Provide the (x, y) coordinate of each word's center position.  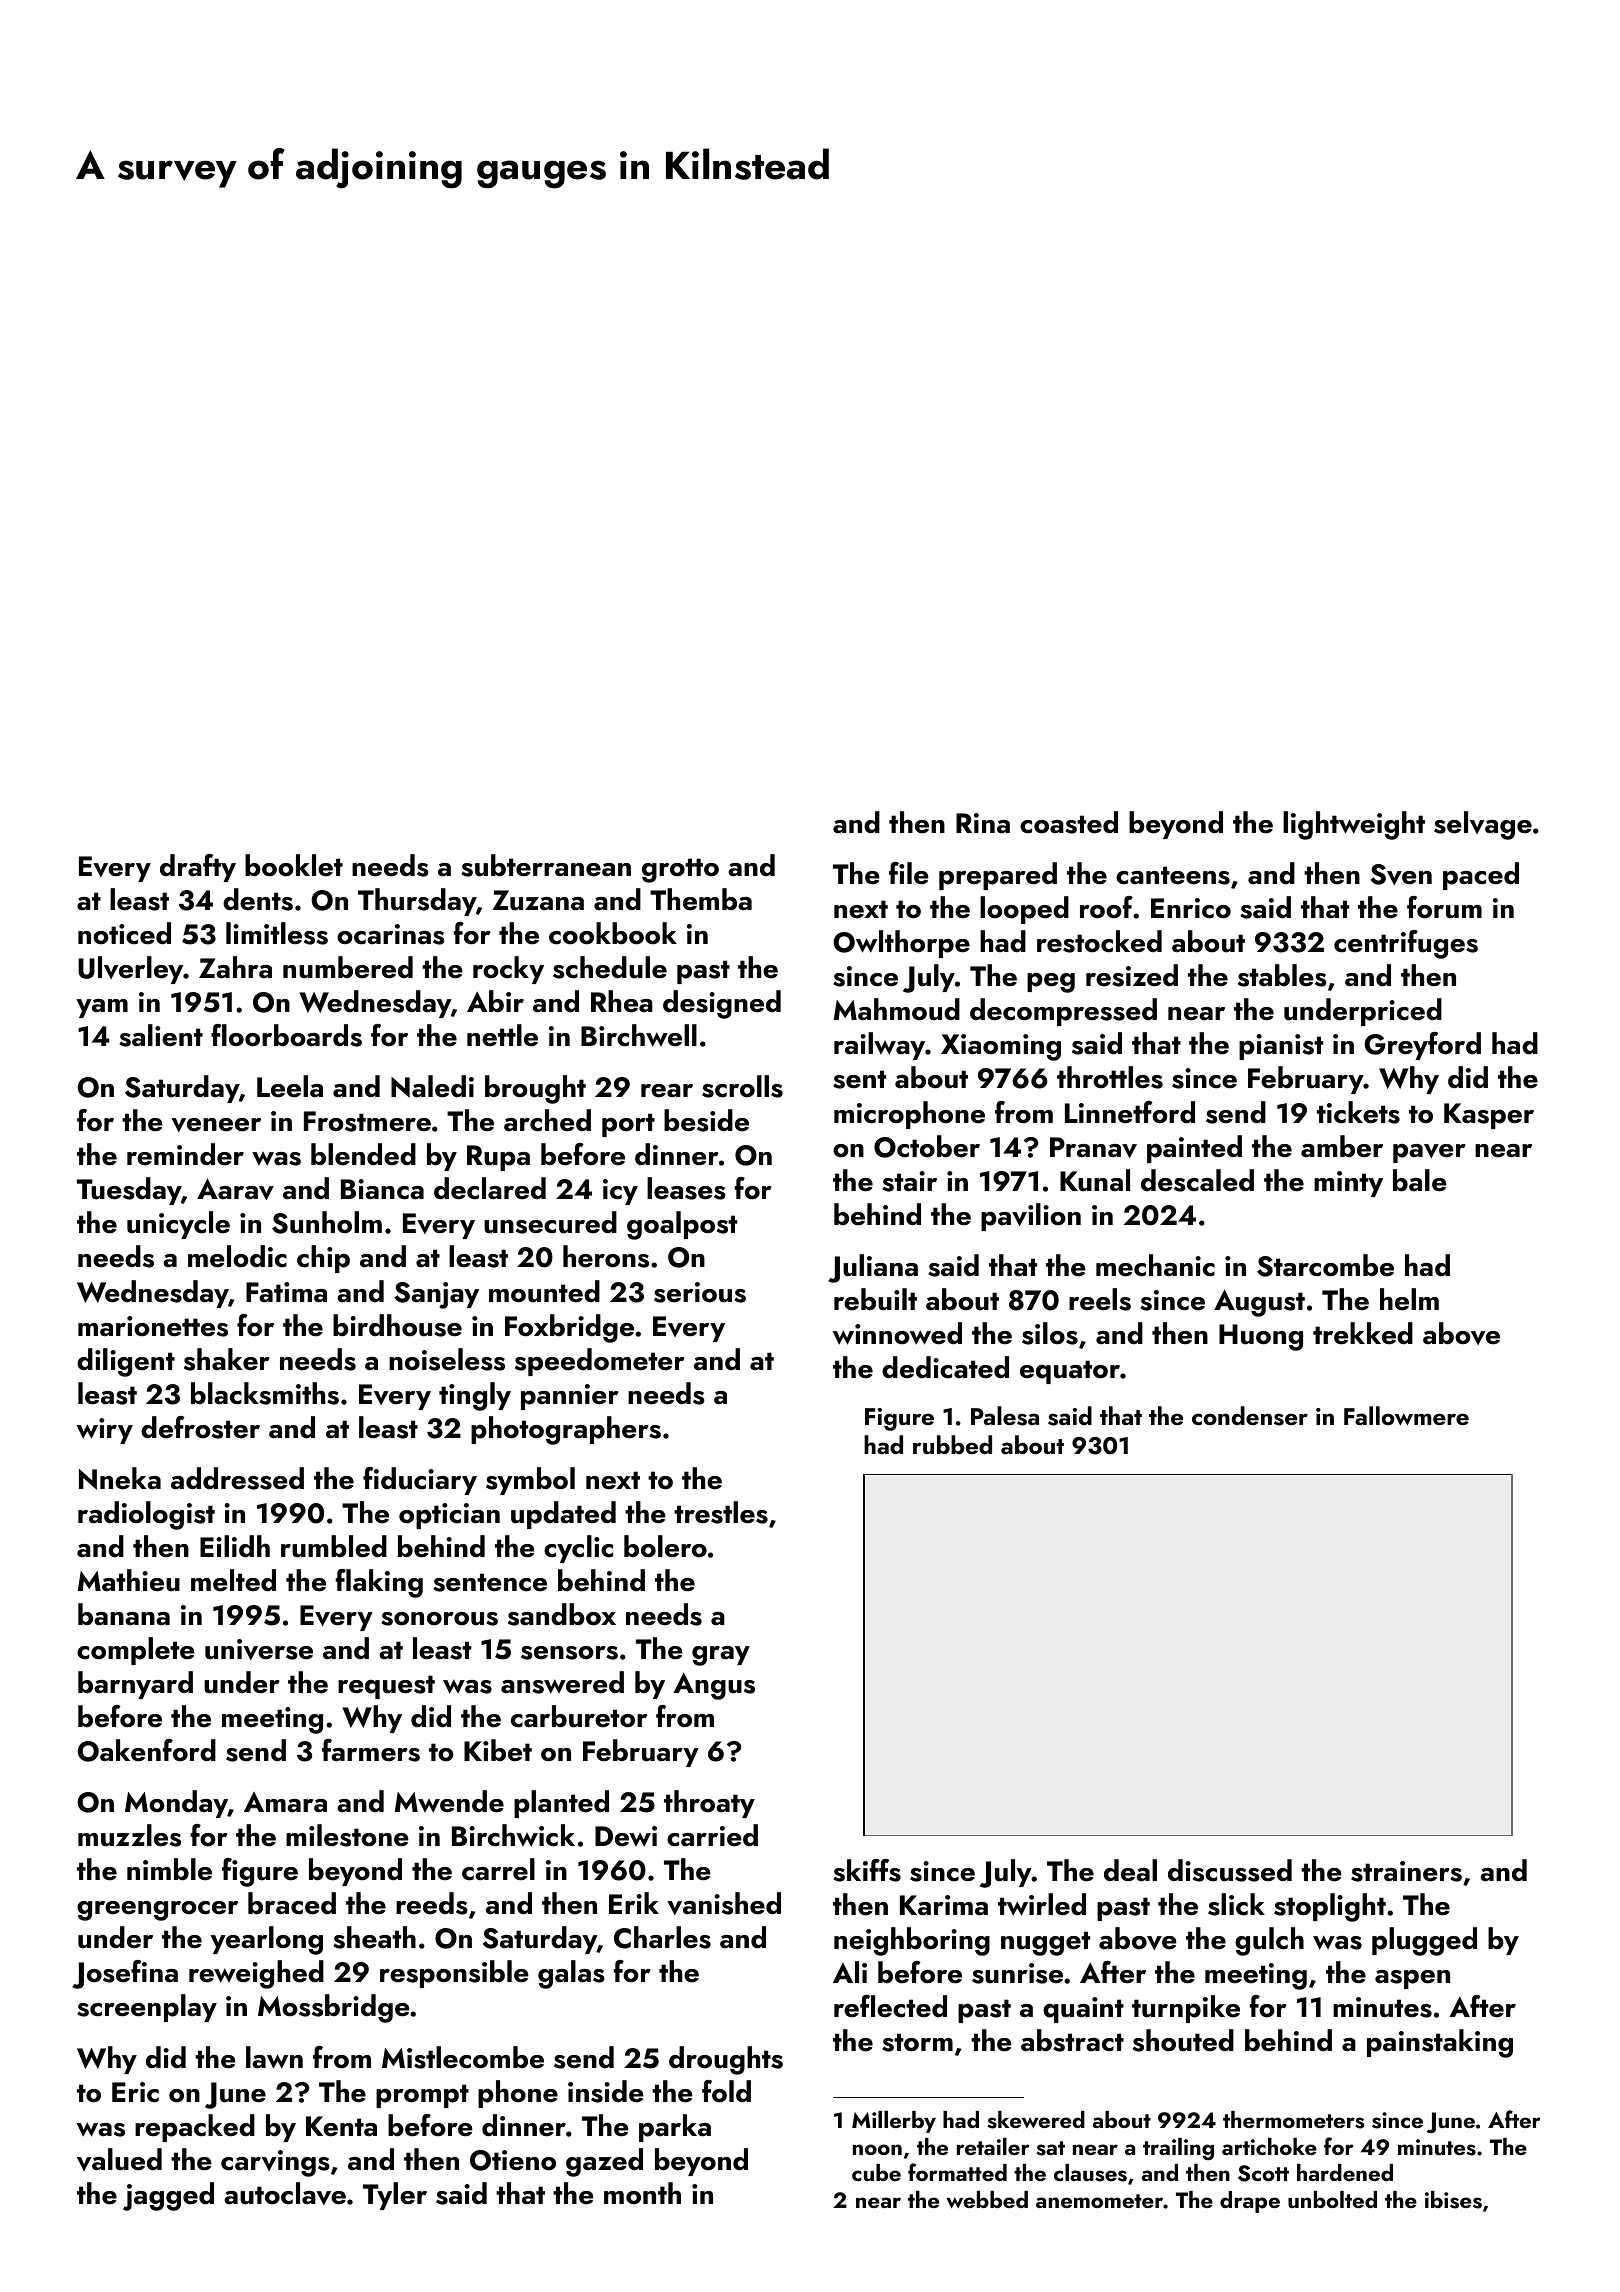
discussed (1230, 1870)
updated (563, 1515)
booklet (294, 865)
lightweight (1354, 825)
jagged (168, 2196)
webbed (987, 2199)
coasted (1069, 822)
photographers (566, 1430)
